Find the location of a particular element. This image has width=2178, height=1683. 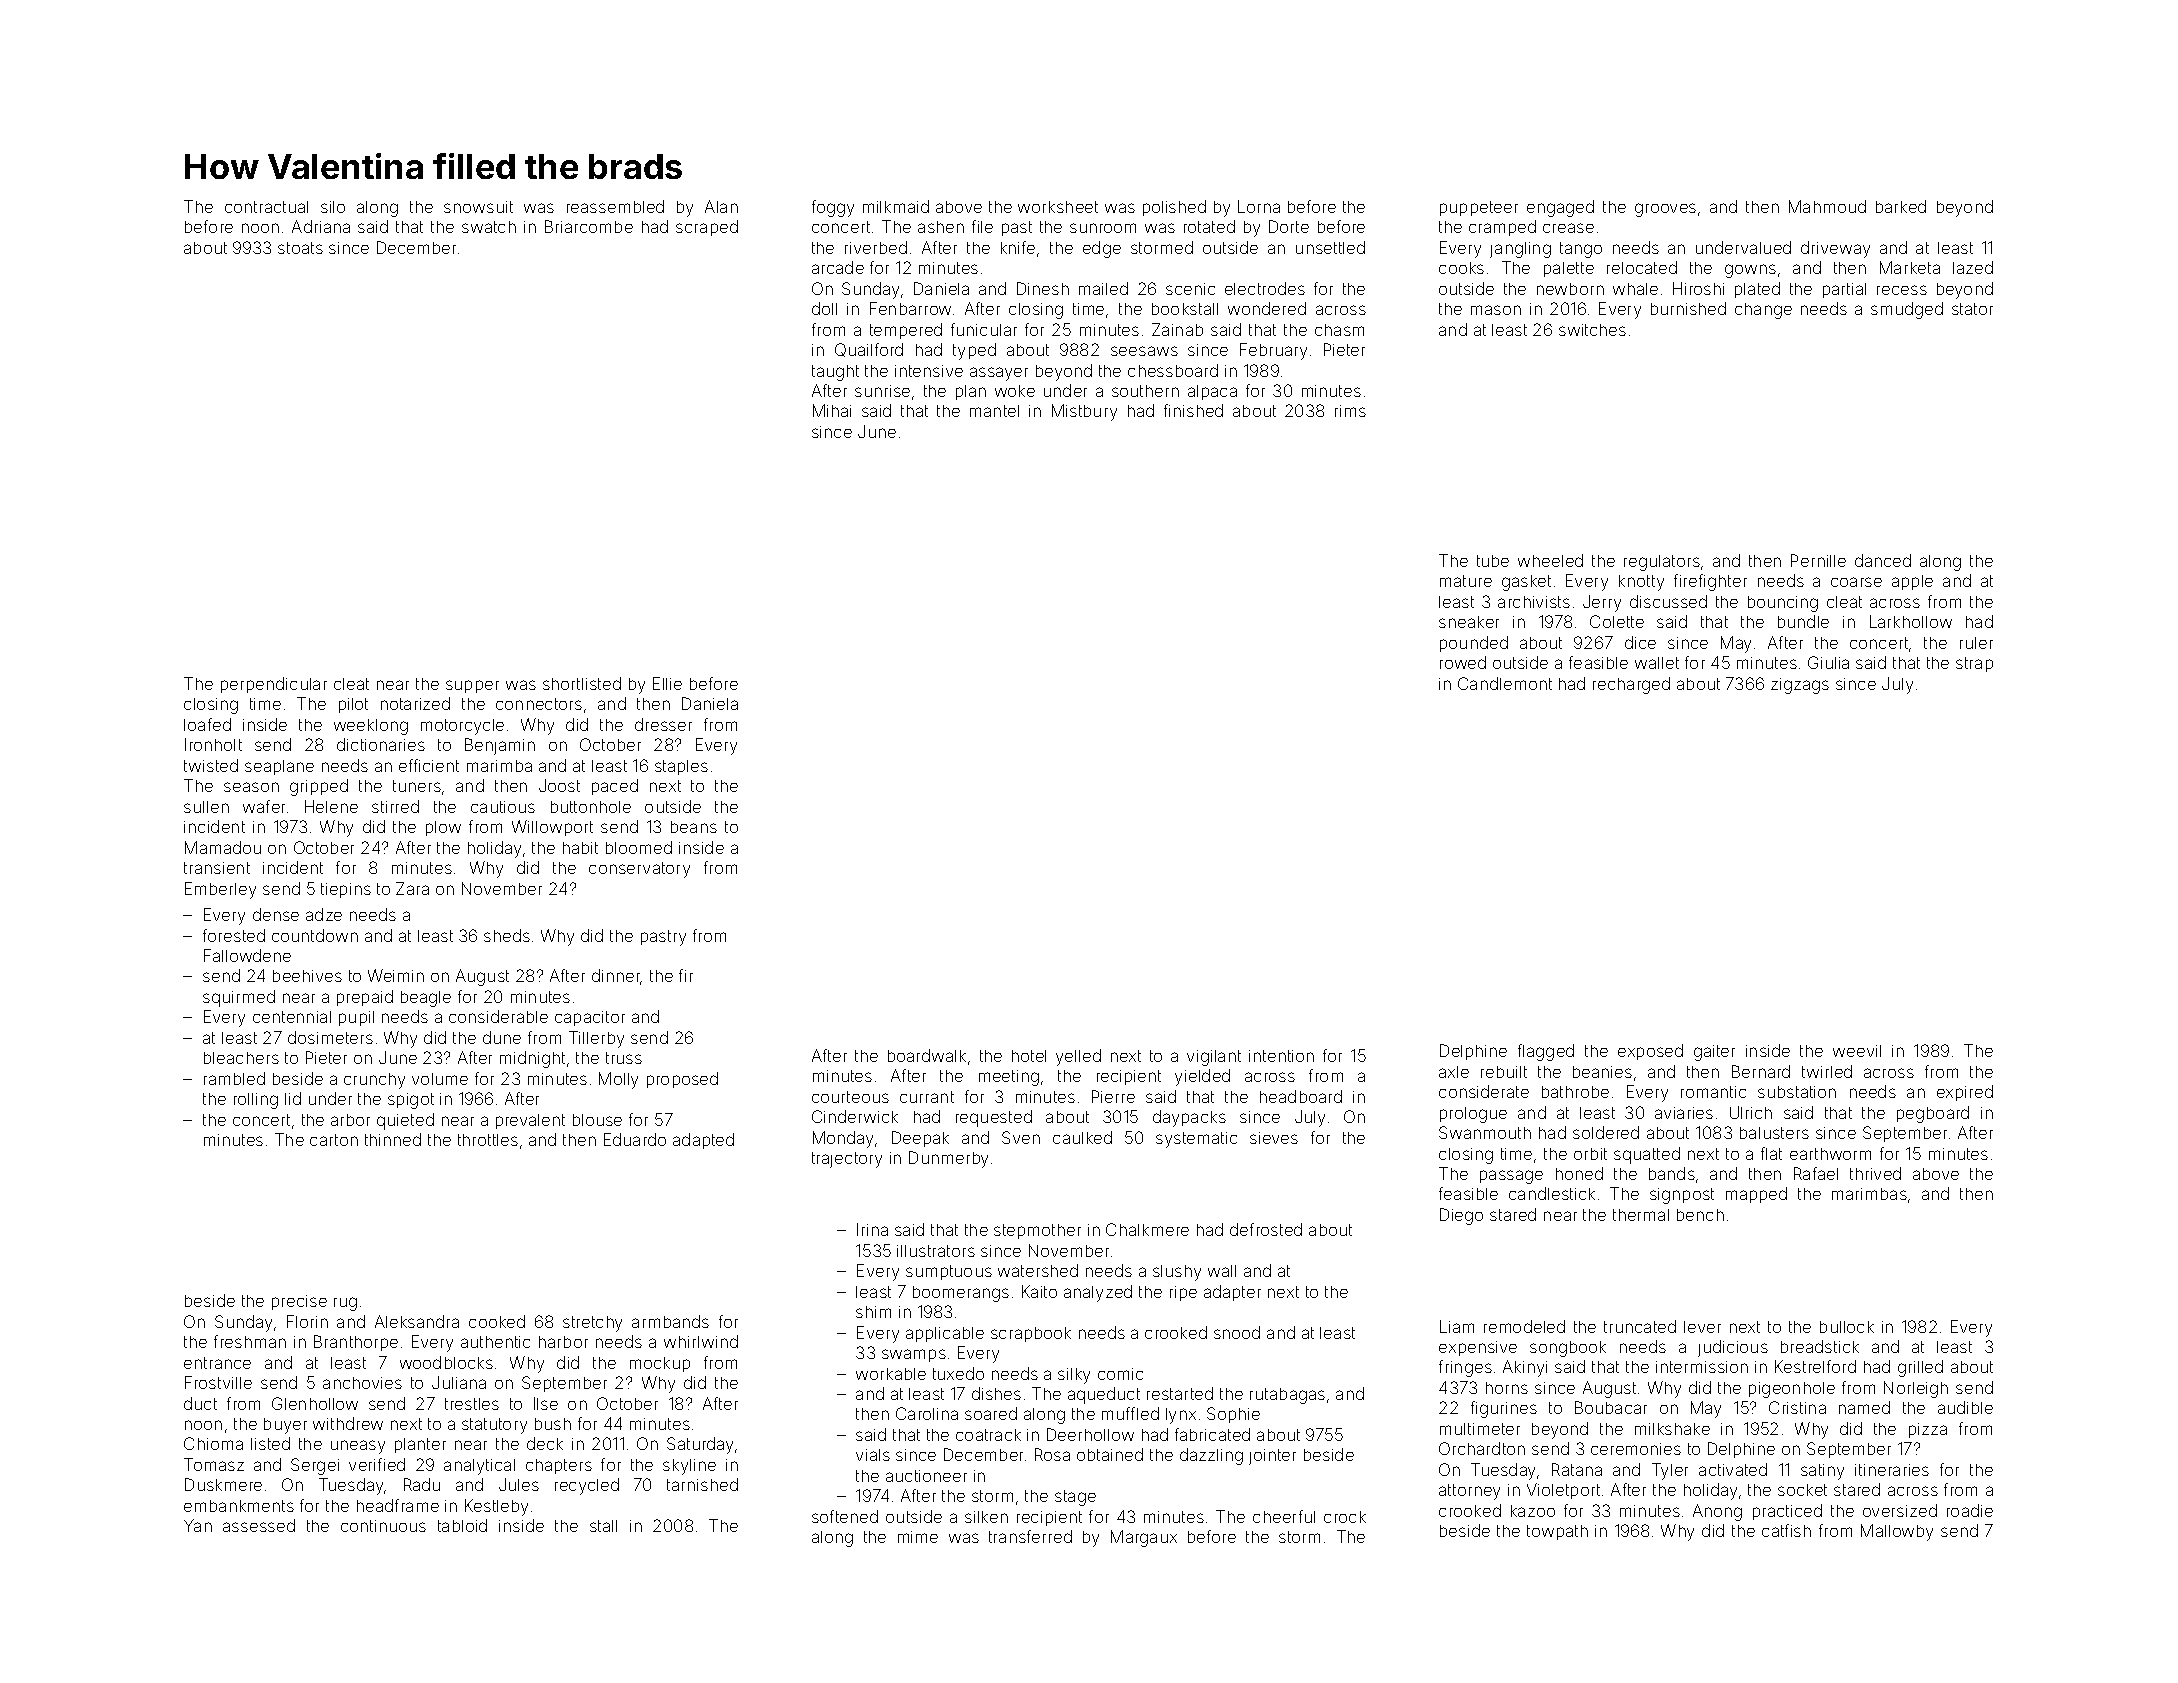

recycled is located at coordinates (587, 1486).
